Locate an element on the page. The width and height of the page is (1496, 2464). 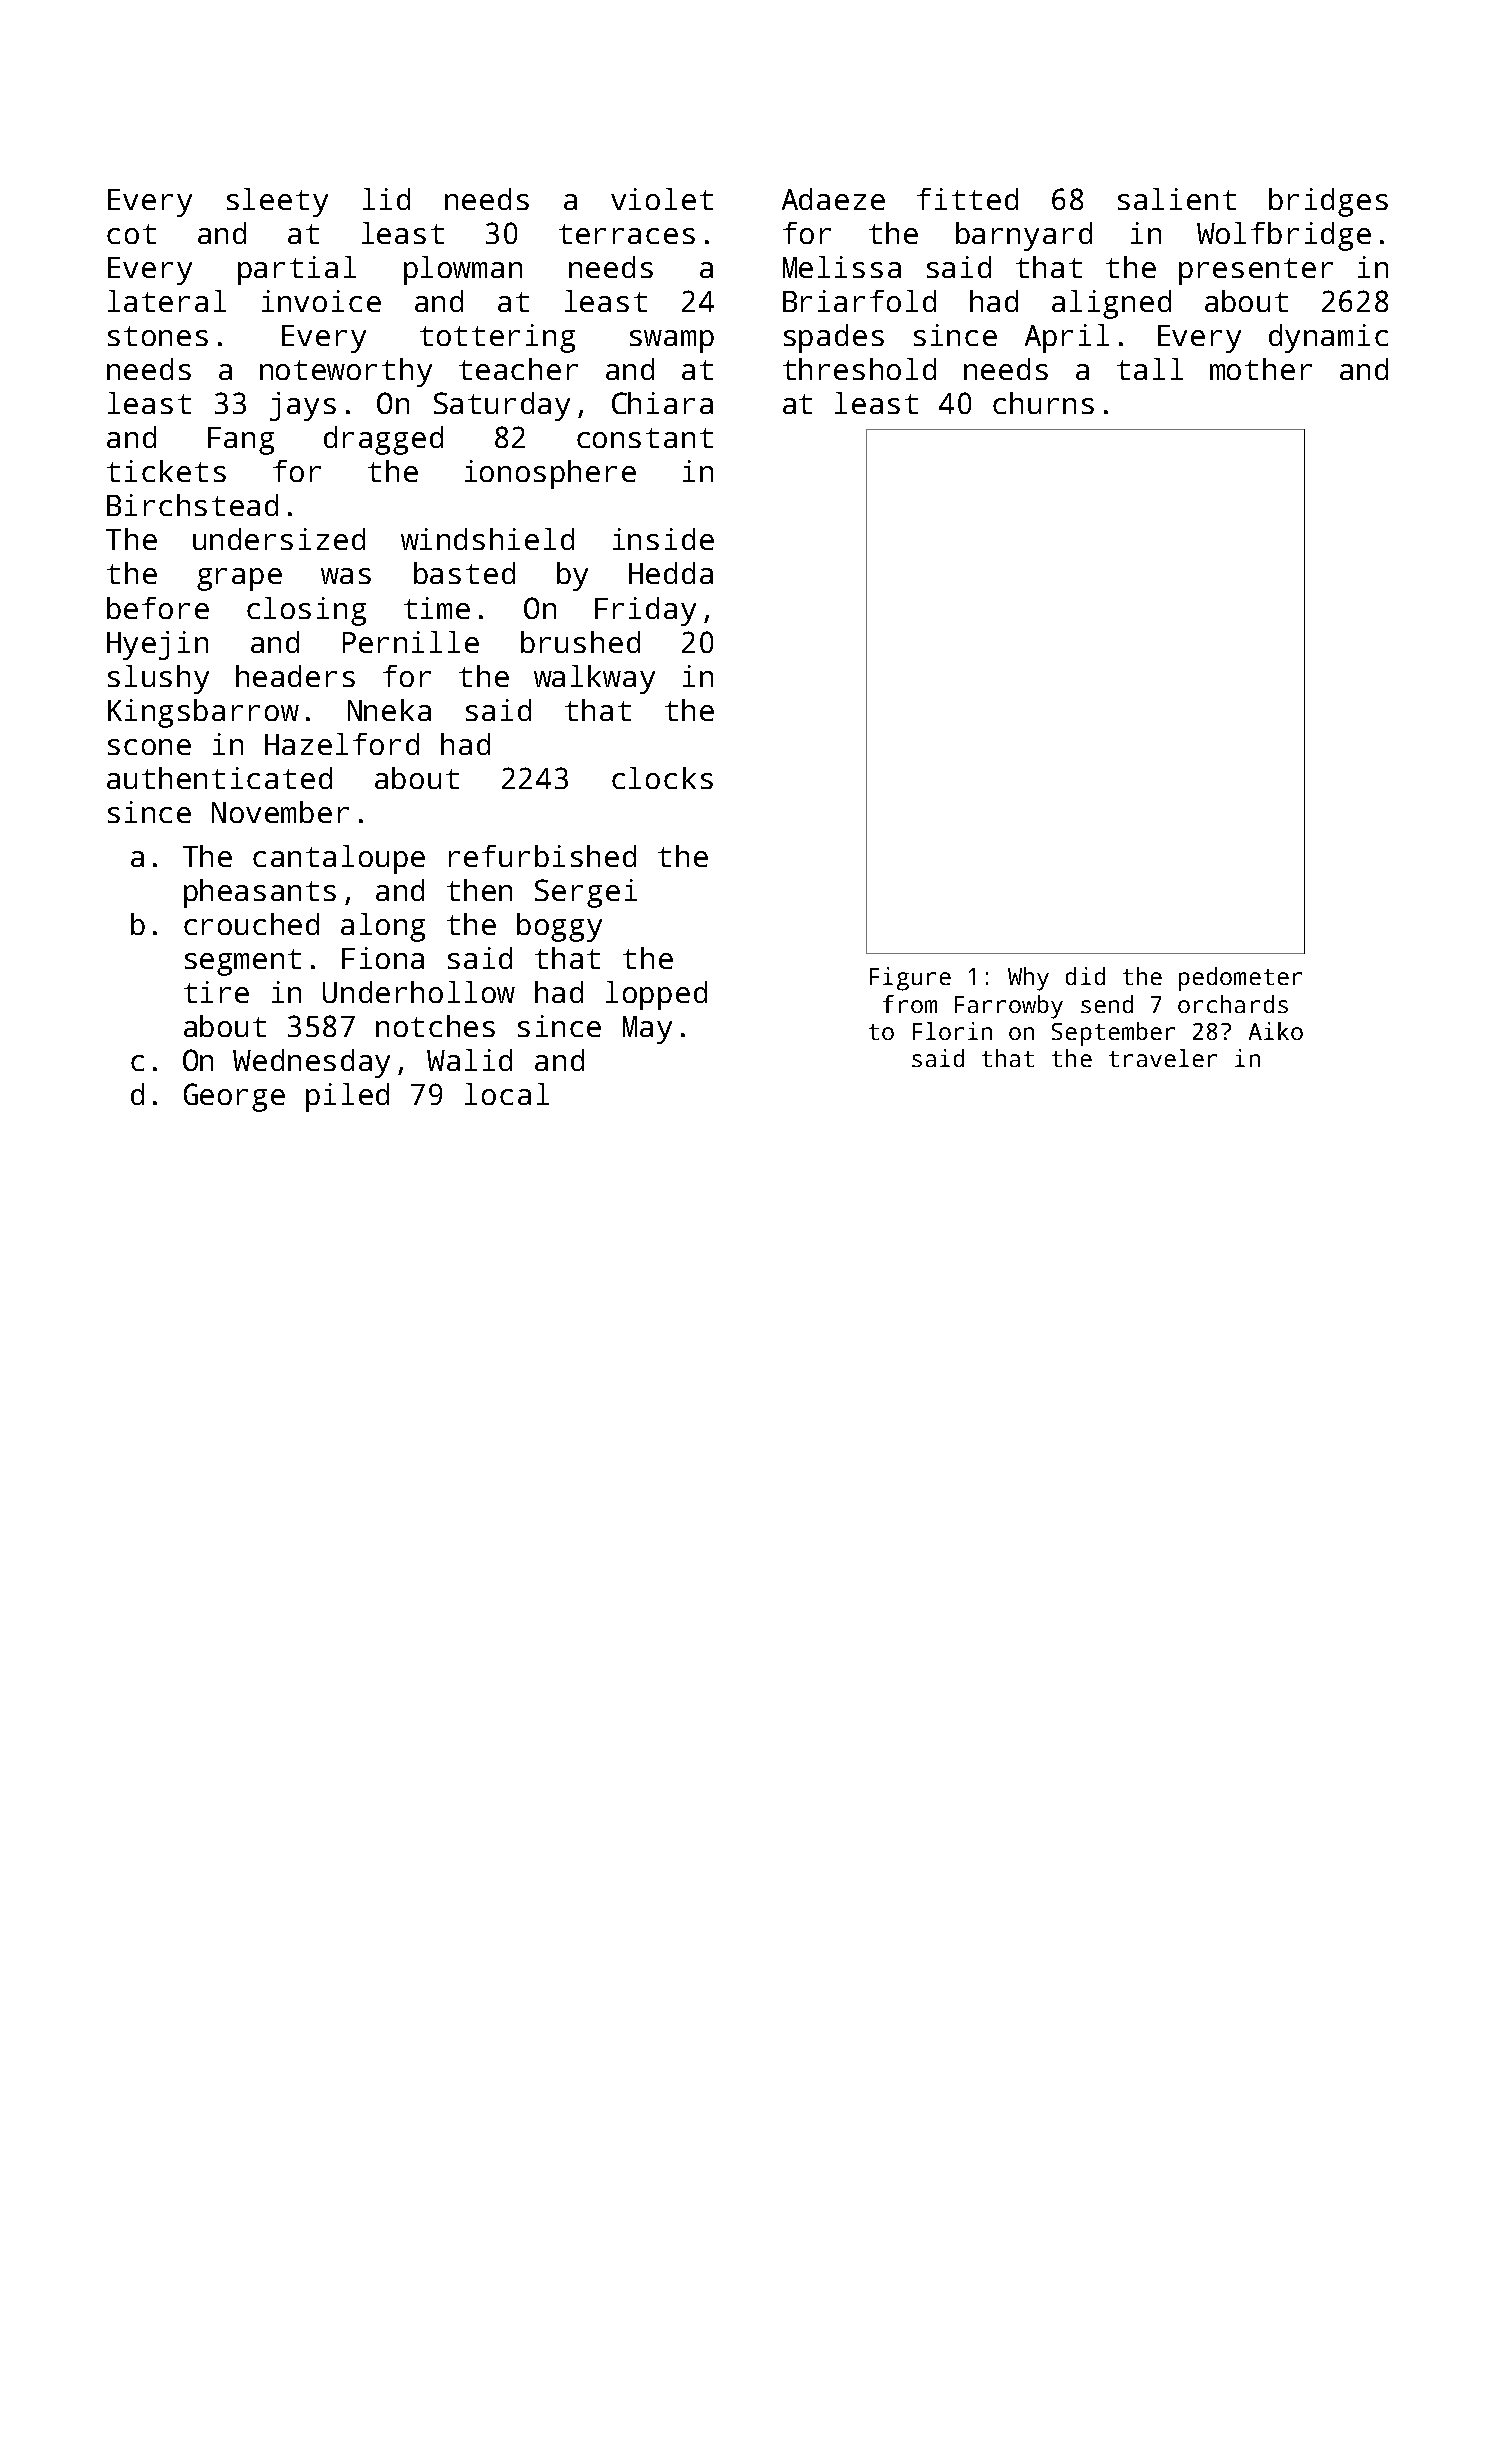
sleety is located at coordinates (277, 202).
